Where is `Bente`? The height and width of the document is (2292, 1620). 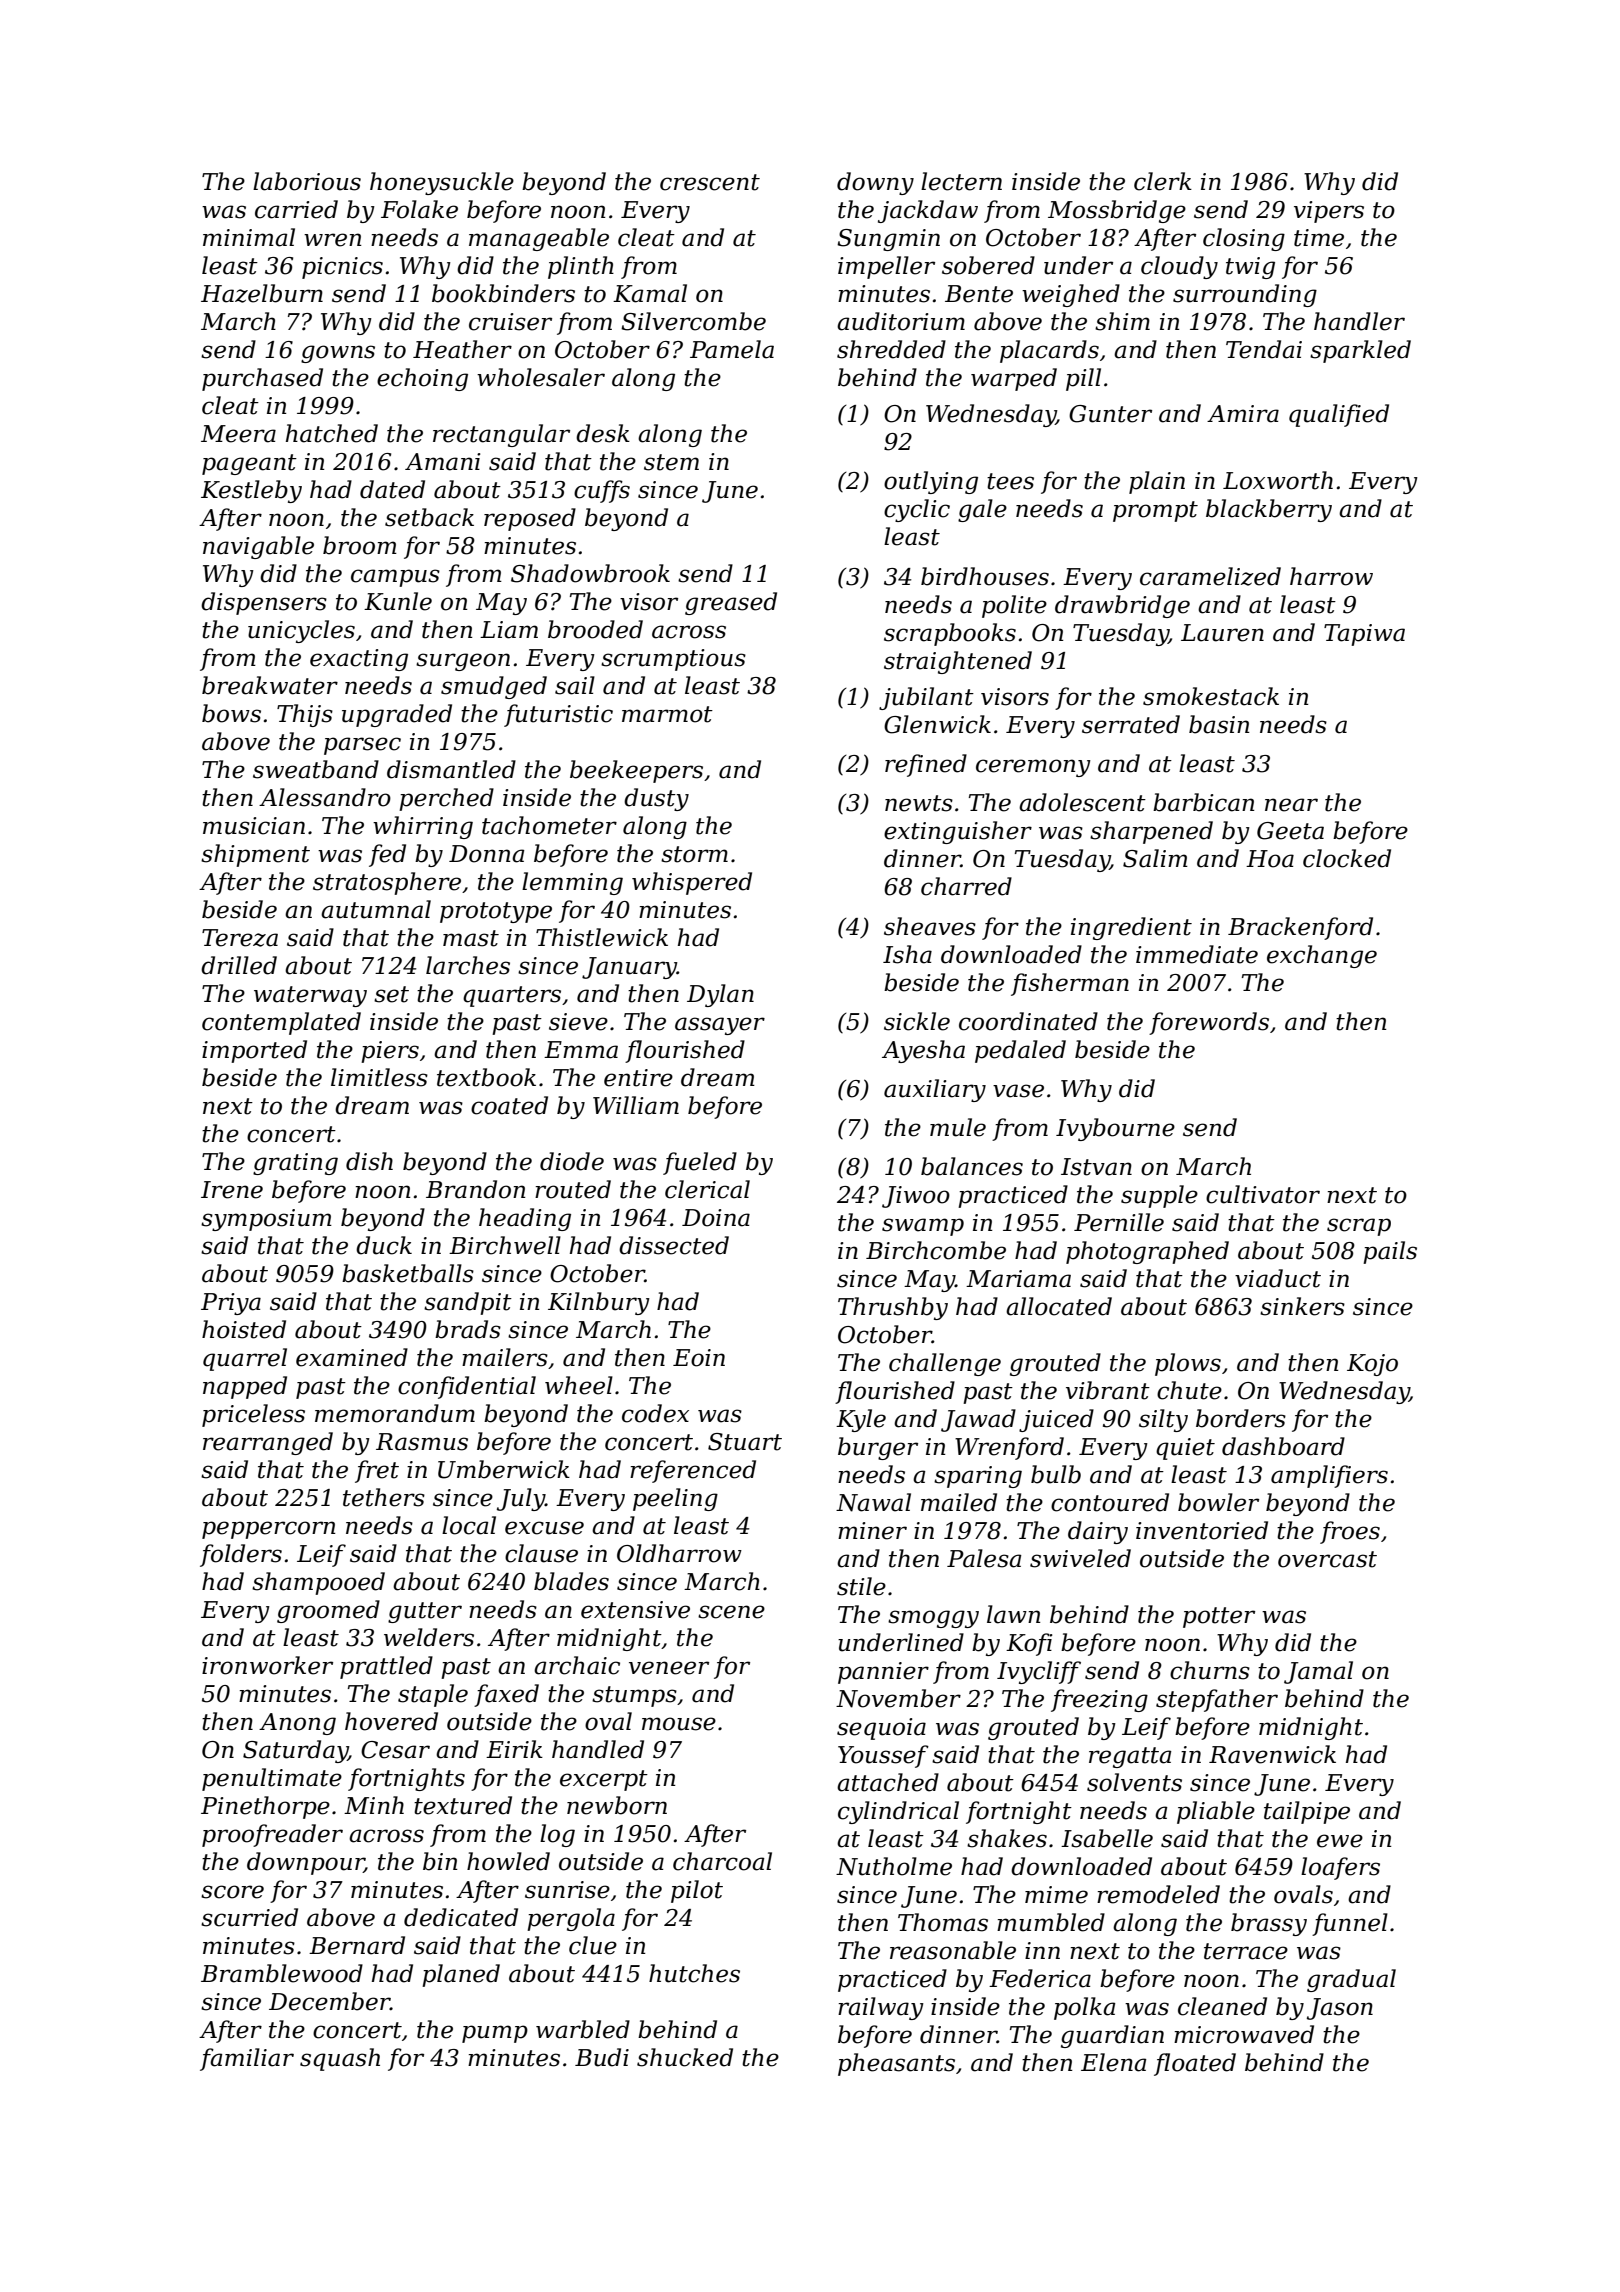 Bente is located at coordinates (979, 294).
